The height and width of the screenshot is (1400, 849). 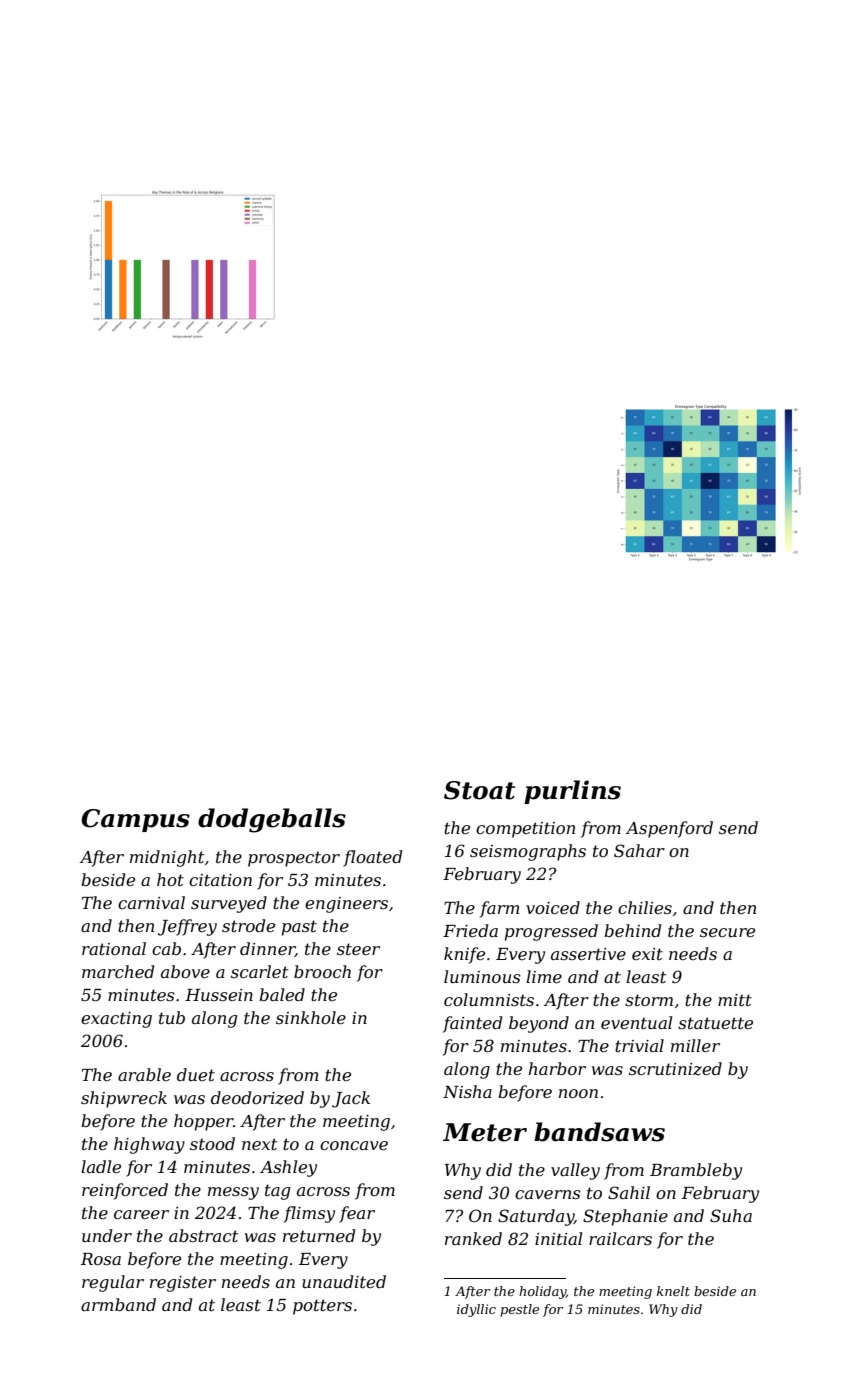 What do you see at coordinates (485, 1132) in the screenshot?
I see `Meter` at bounding box center [485, 1132].
